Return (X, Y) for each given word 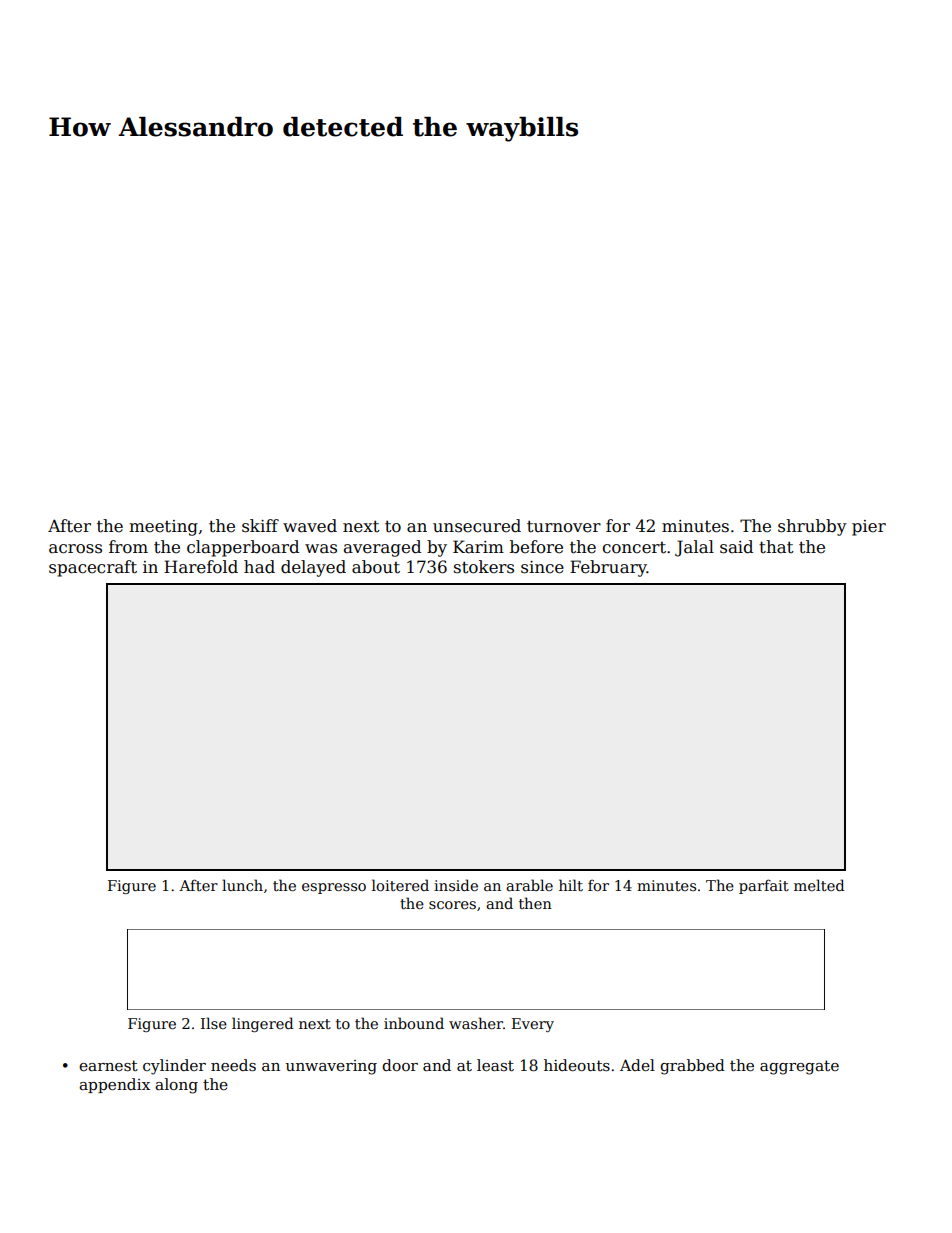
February (608, 568)
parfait (764, 886)
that (776, 547)
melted (819, 885)
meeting (163, 528)
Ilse (214, 1023)
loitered (400, 885)
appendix (114, 1085)
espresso (334, 888)
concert (634, 548)
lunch (242, 885)
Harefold (201, 567)
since (542, 567)
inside (456, 885)
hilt (571, 885)
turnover (564, 527)
